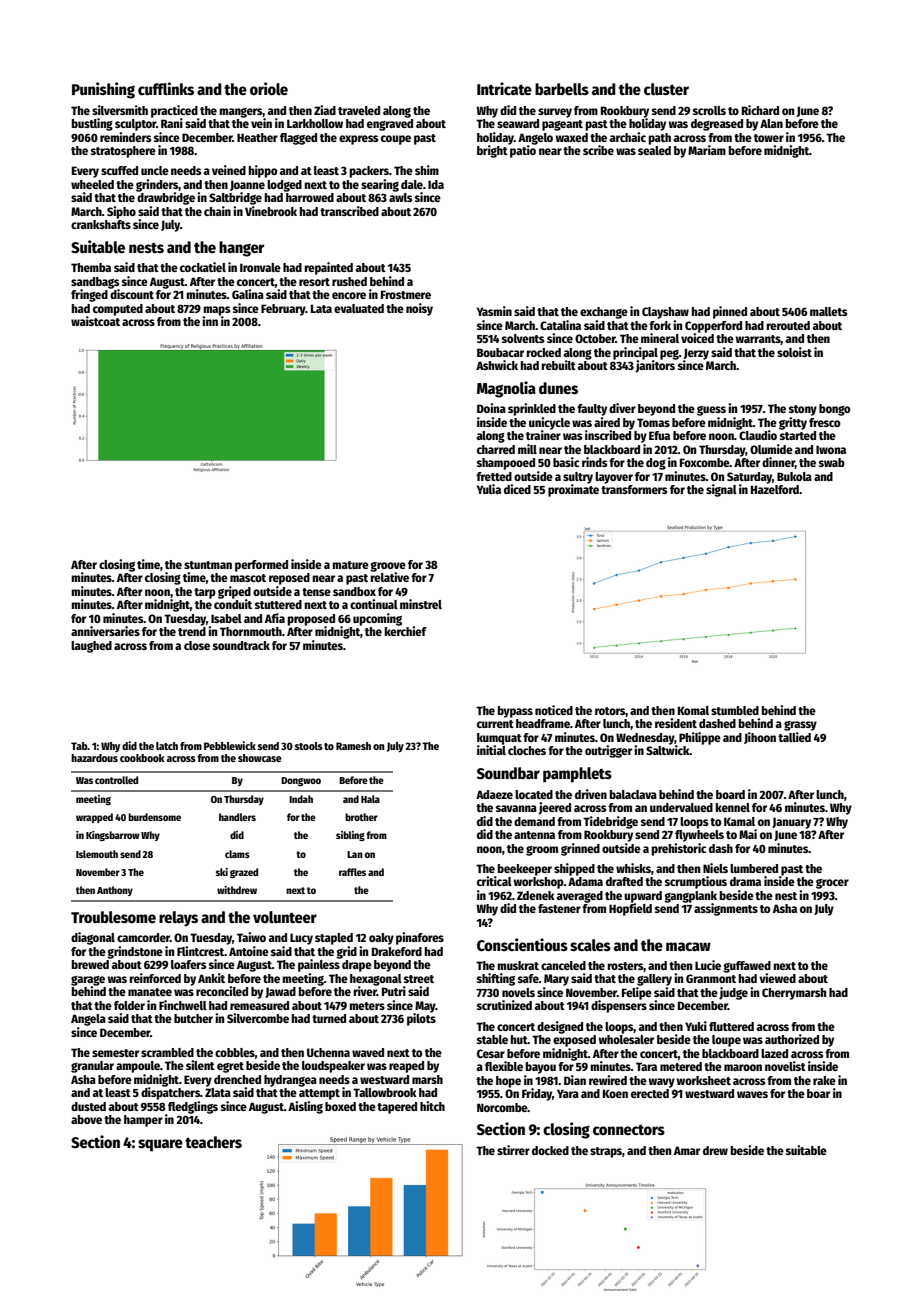 Image resolution: width=924 pixels, height=1314 pixels. What do you see at coordinates (709, 110) in the page?
I see `scrolls` at bounding box center [709, 110].
